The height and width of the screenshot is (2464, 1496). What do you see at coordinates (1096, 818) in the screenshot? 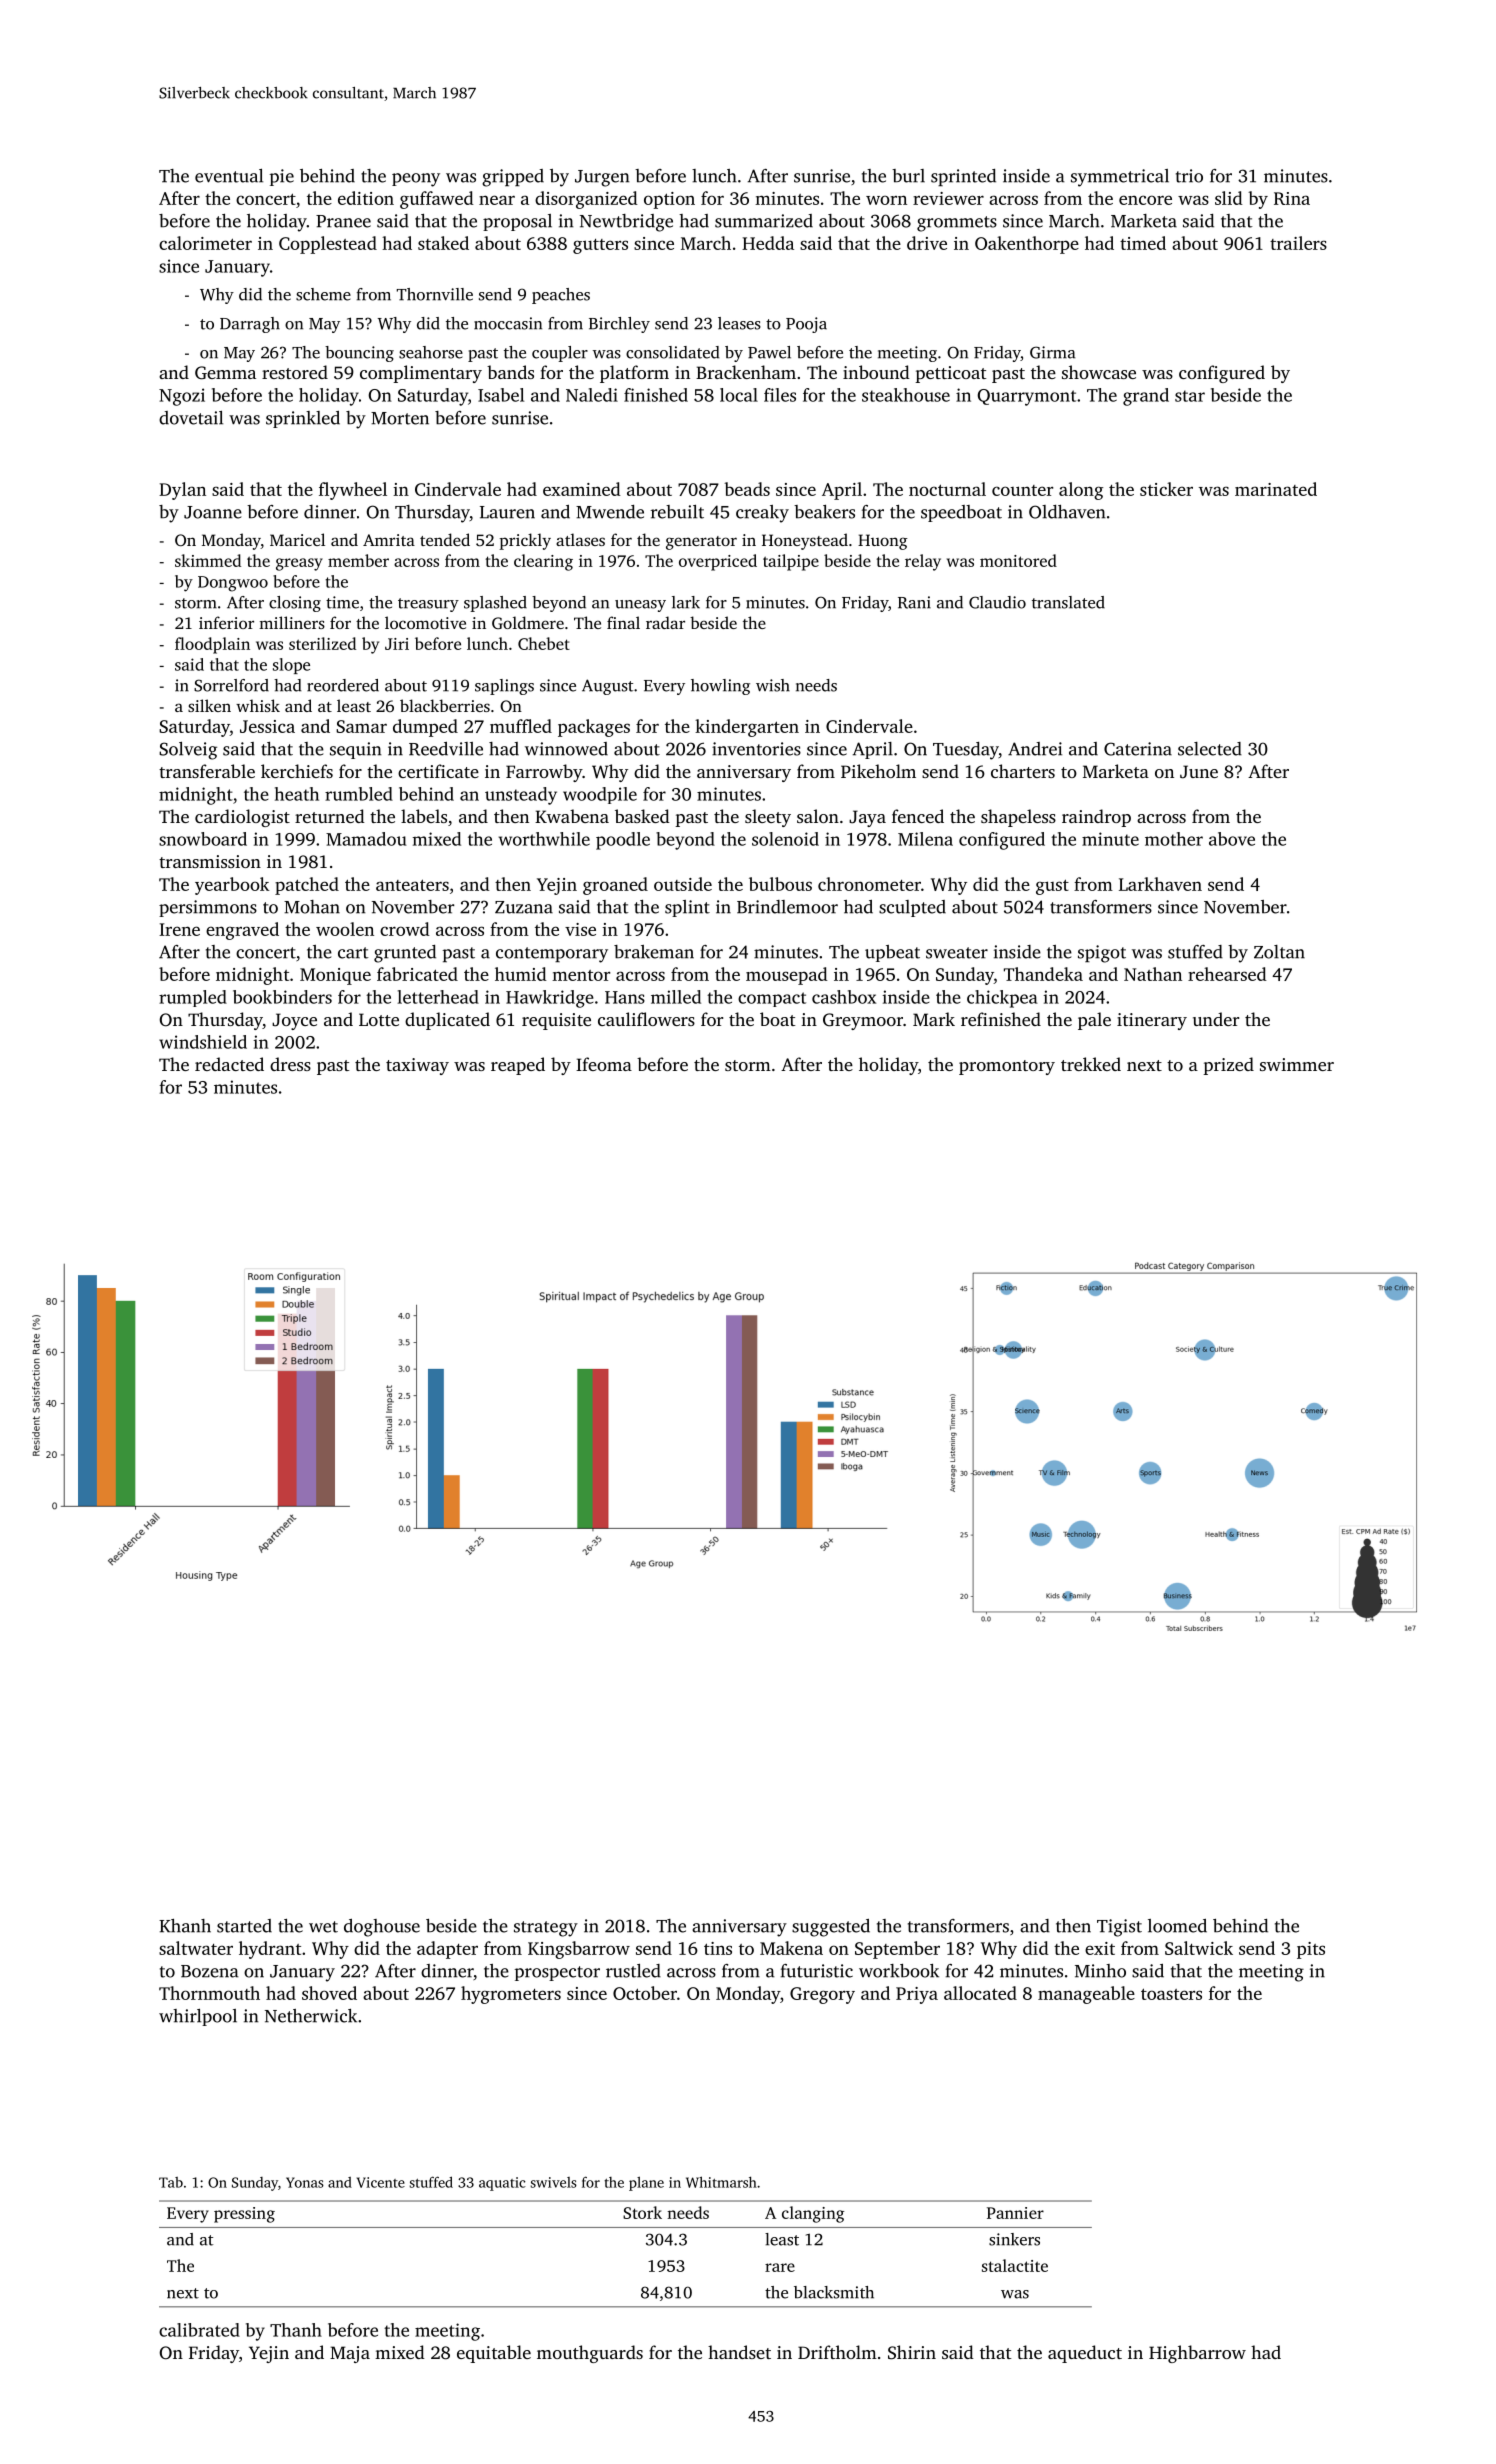
I see `raindrop` at bounding box center [1096, 818].
